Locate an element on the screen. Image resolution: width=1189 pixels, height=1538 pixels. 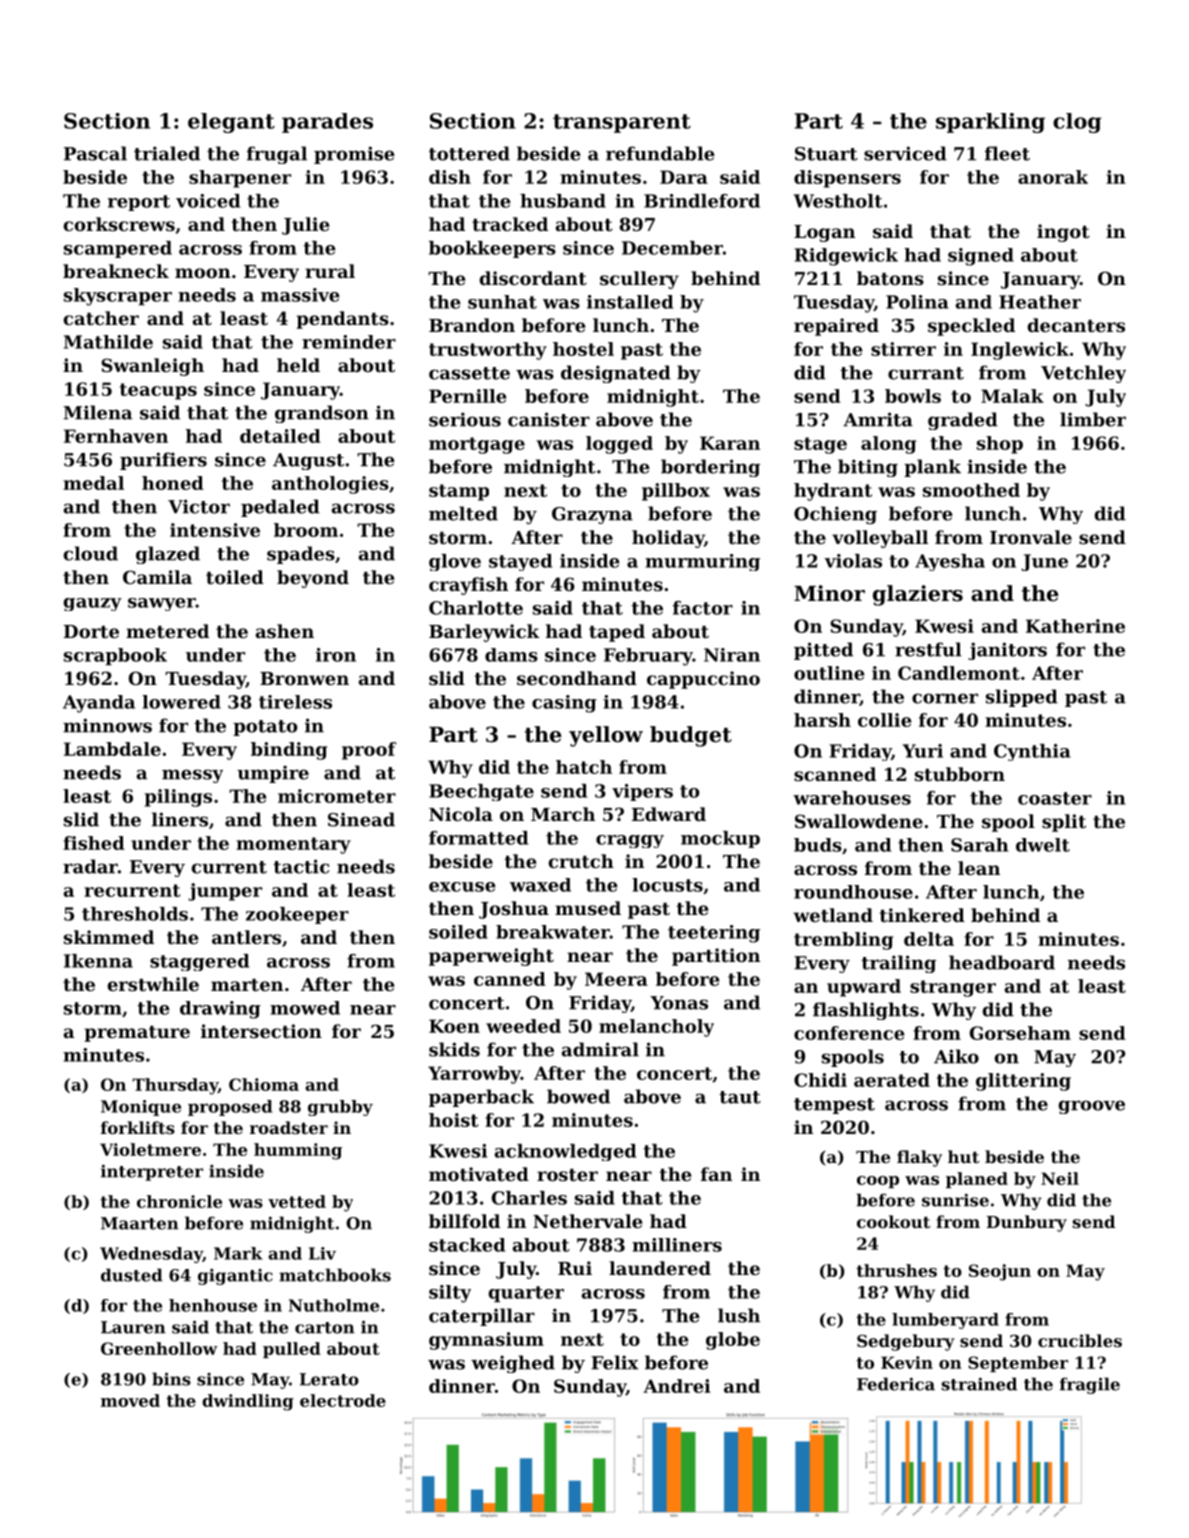
Brindleford is located at coordinates (702, 201).
